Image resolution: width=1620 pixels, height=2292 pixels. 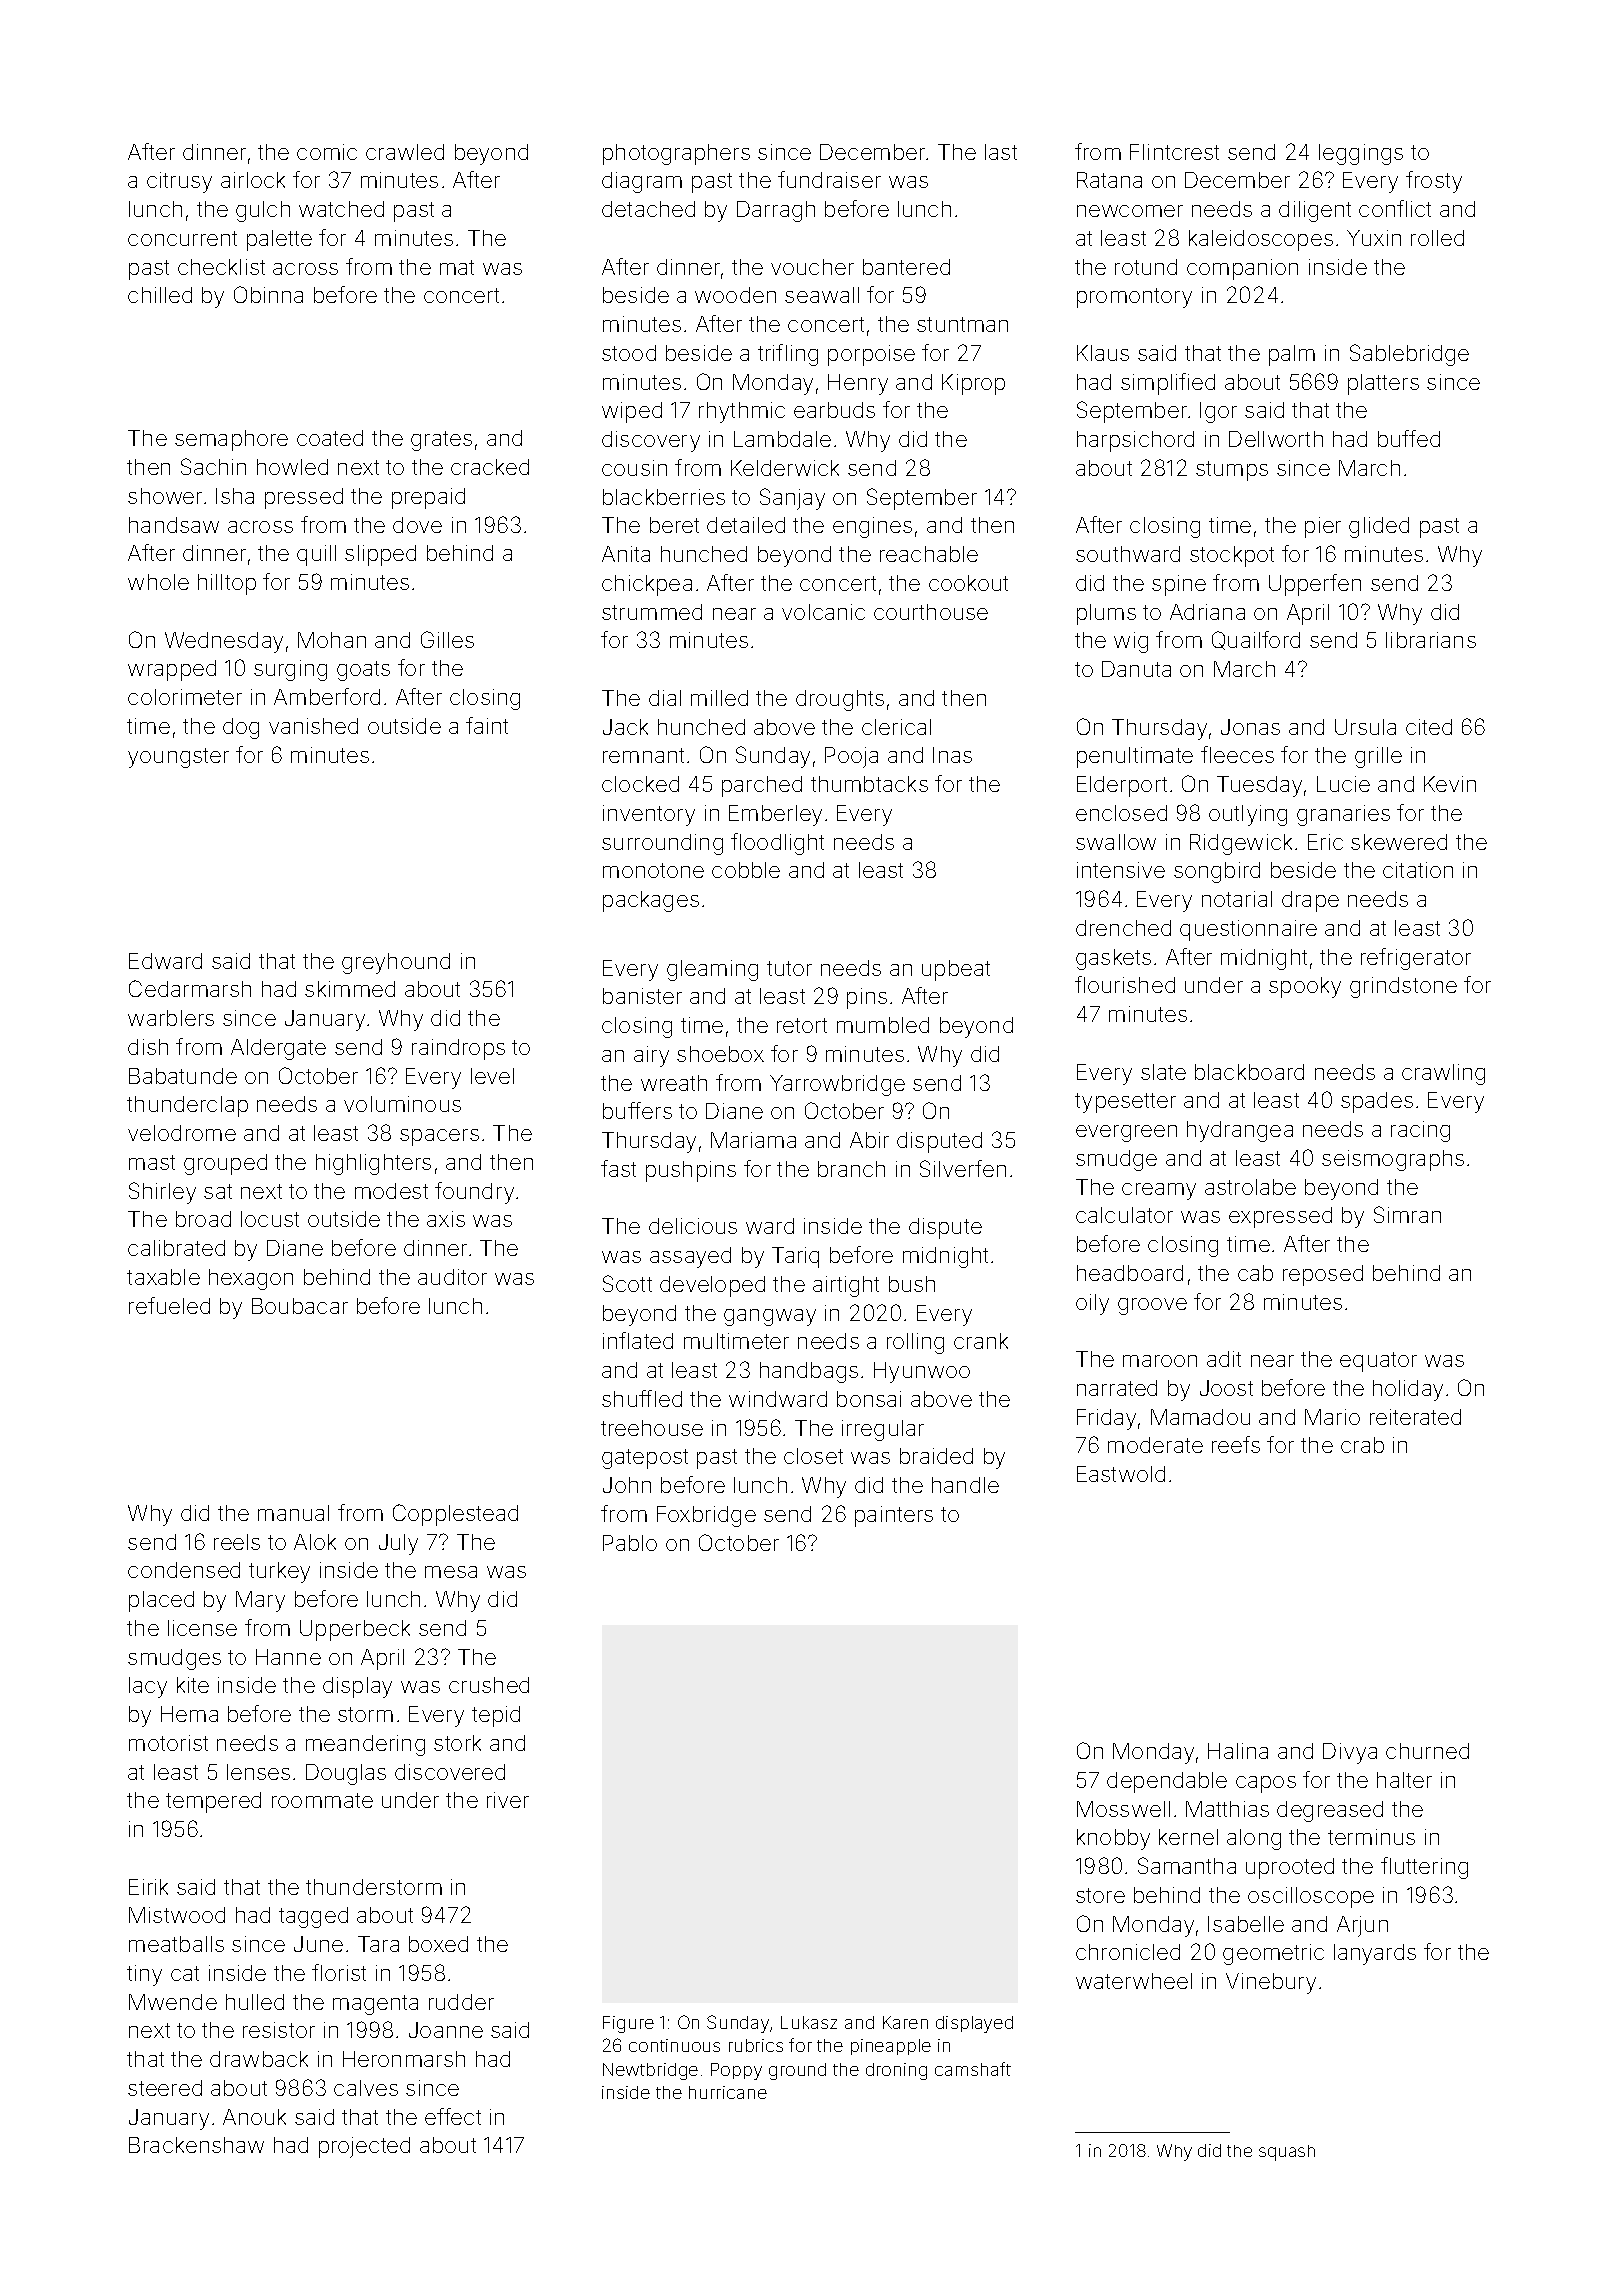 What do you see at coordinates (224, 642) in the document?
I see `Wednesday` at bounding box center [224, 642].
